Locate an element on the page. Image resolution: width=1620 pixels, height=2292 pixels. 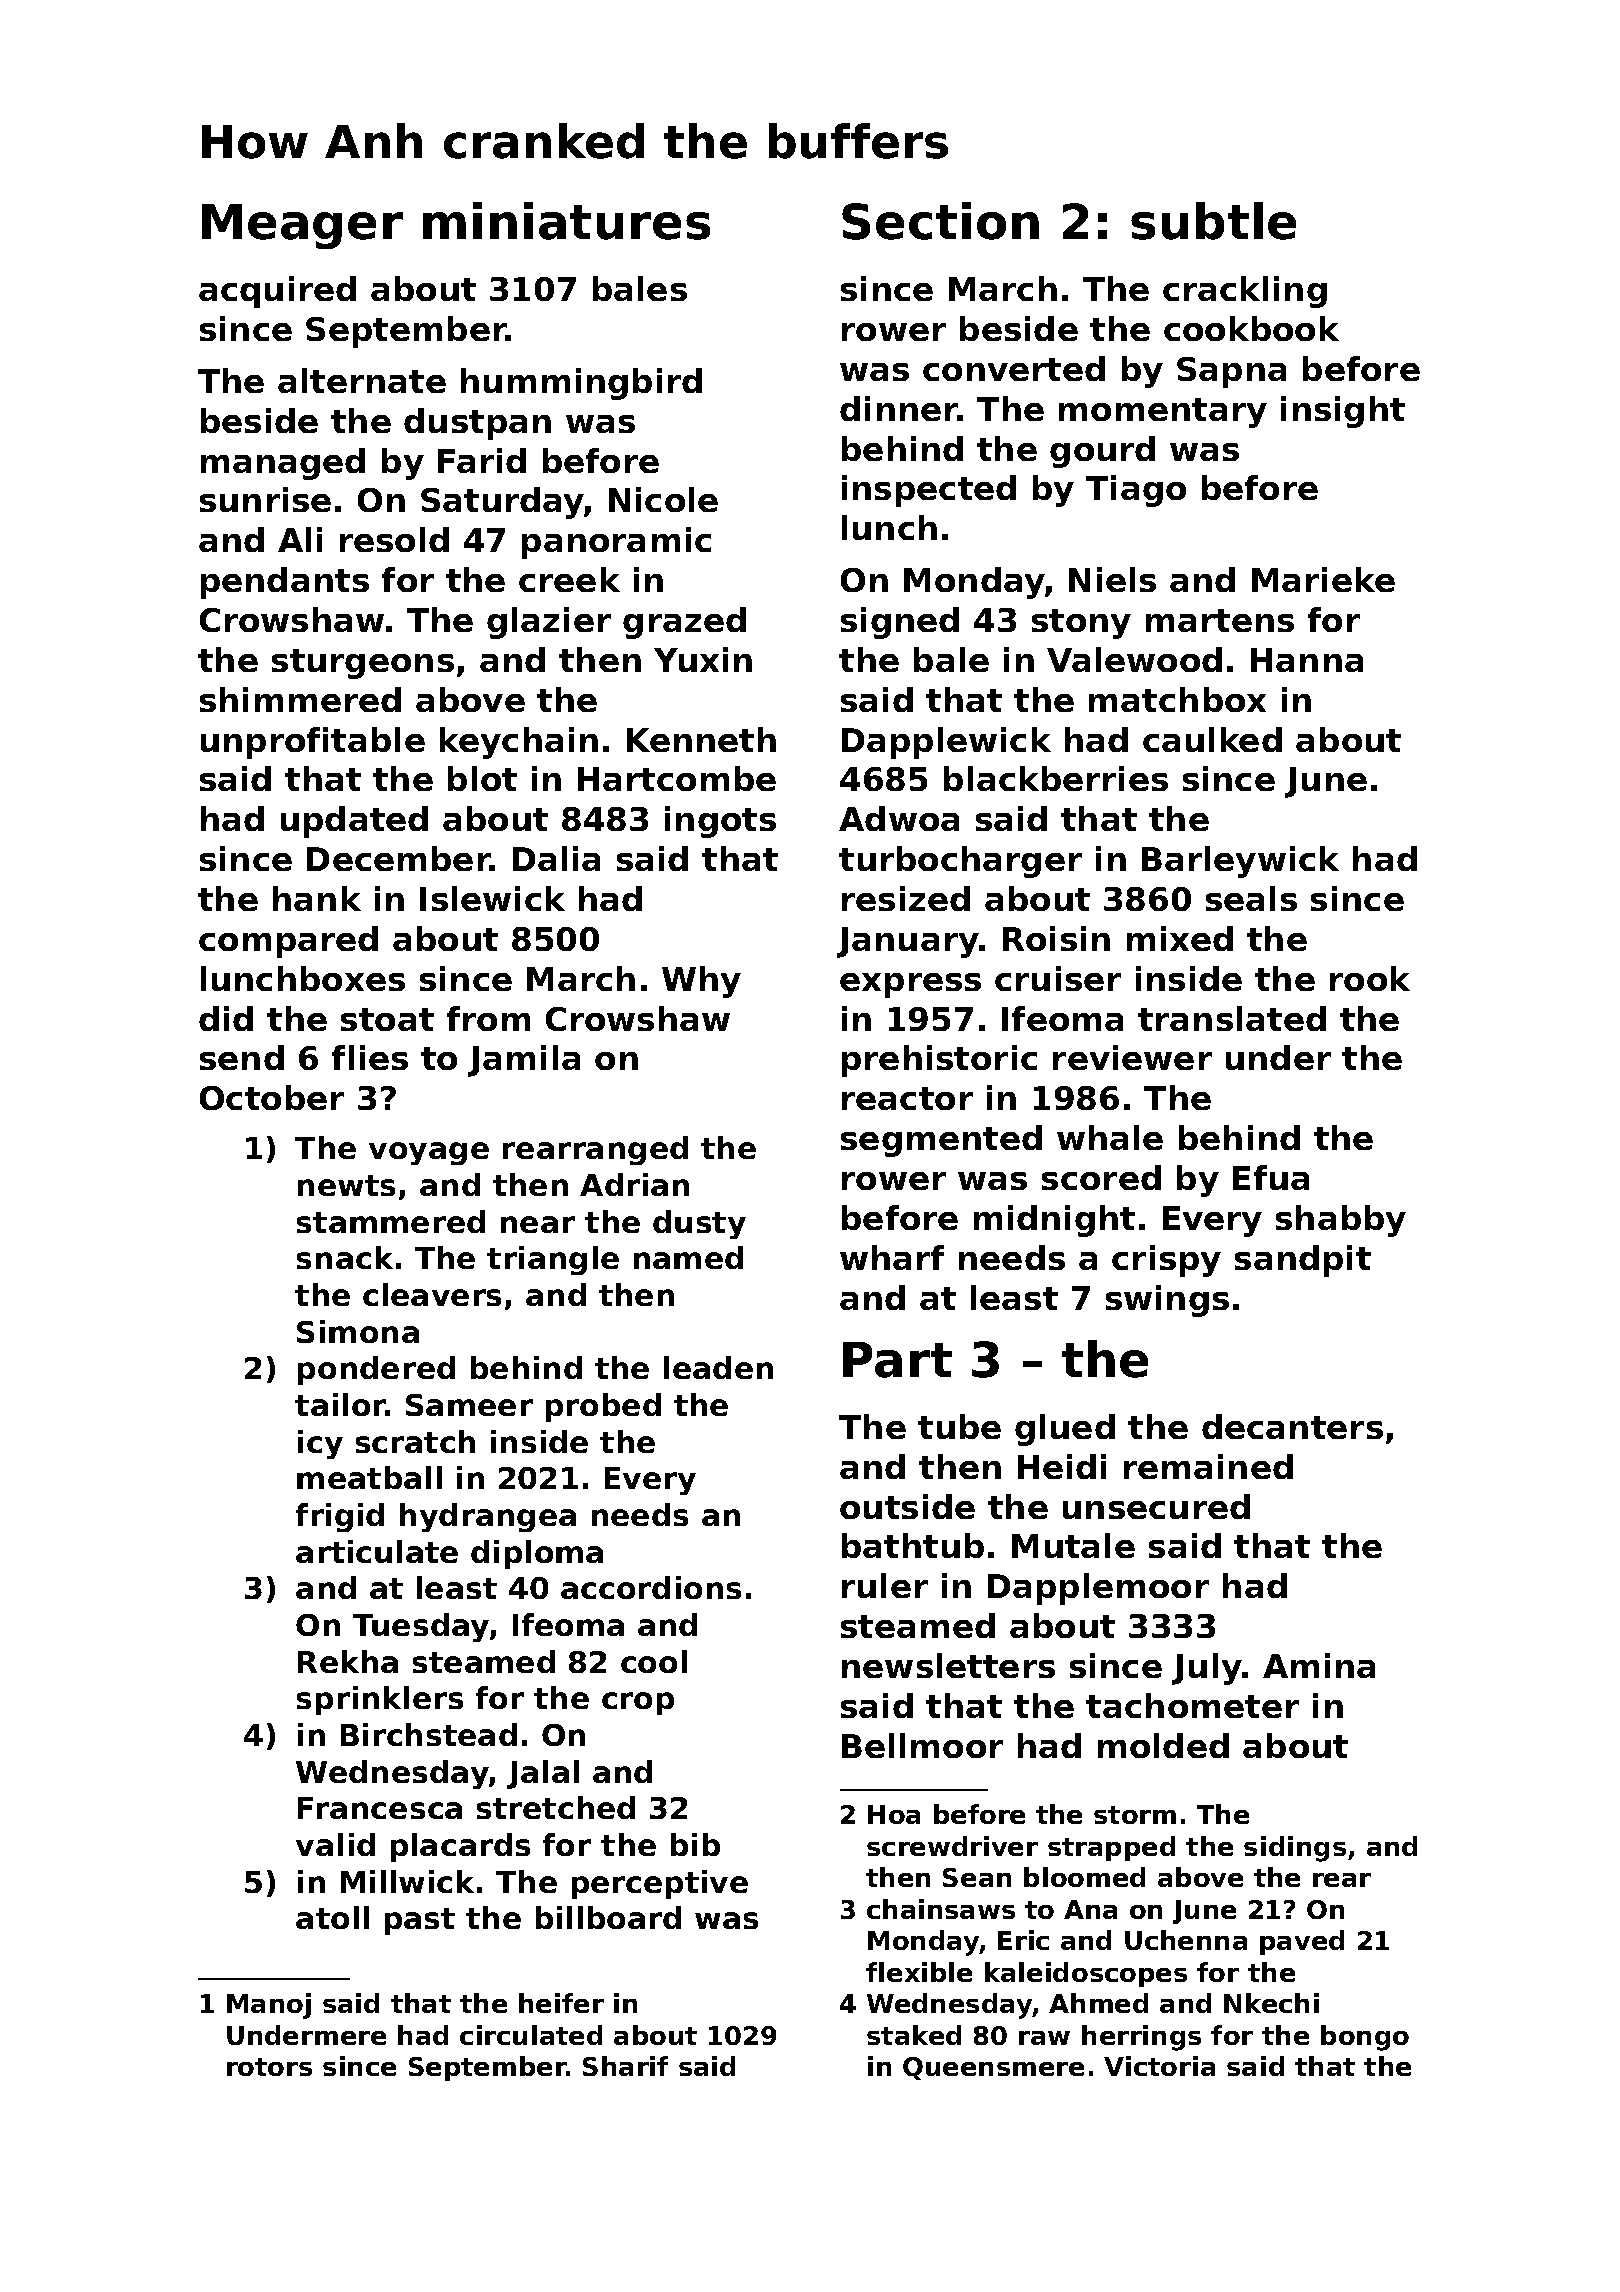
crackling is located at coordinates (1245, 292).
